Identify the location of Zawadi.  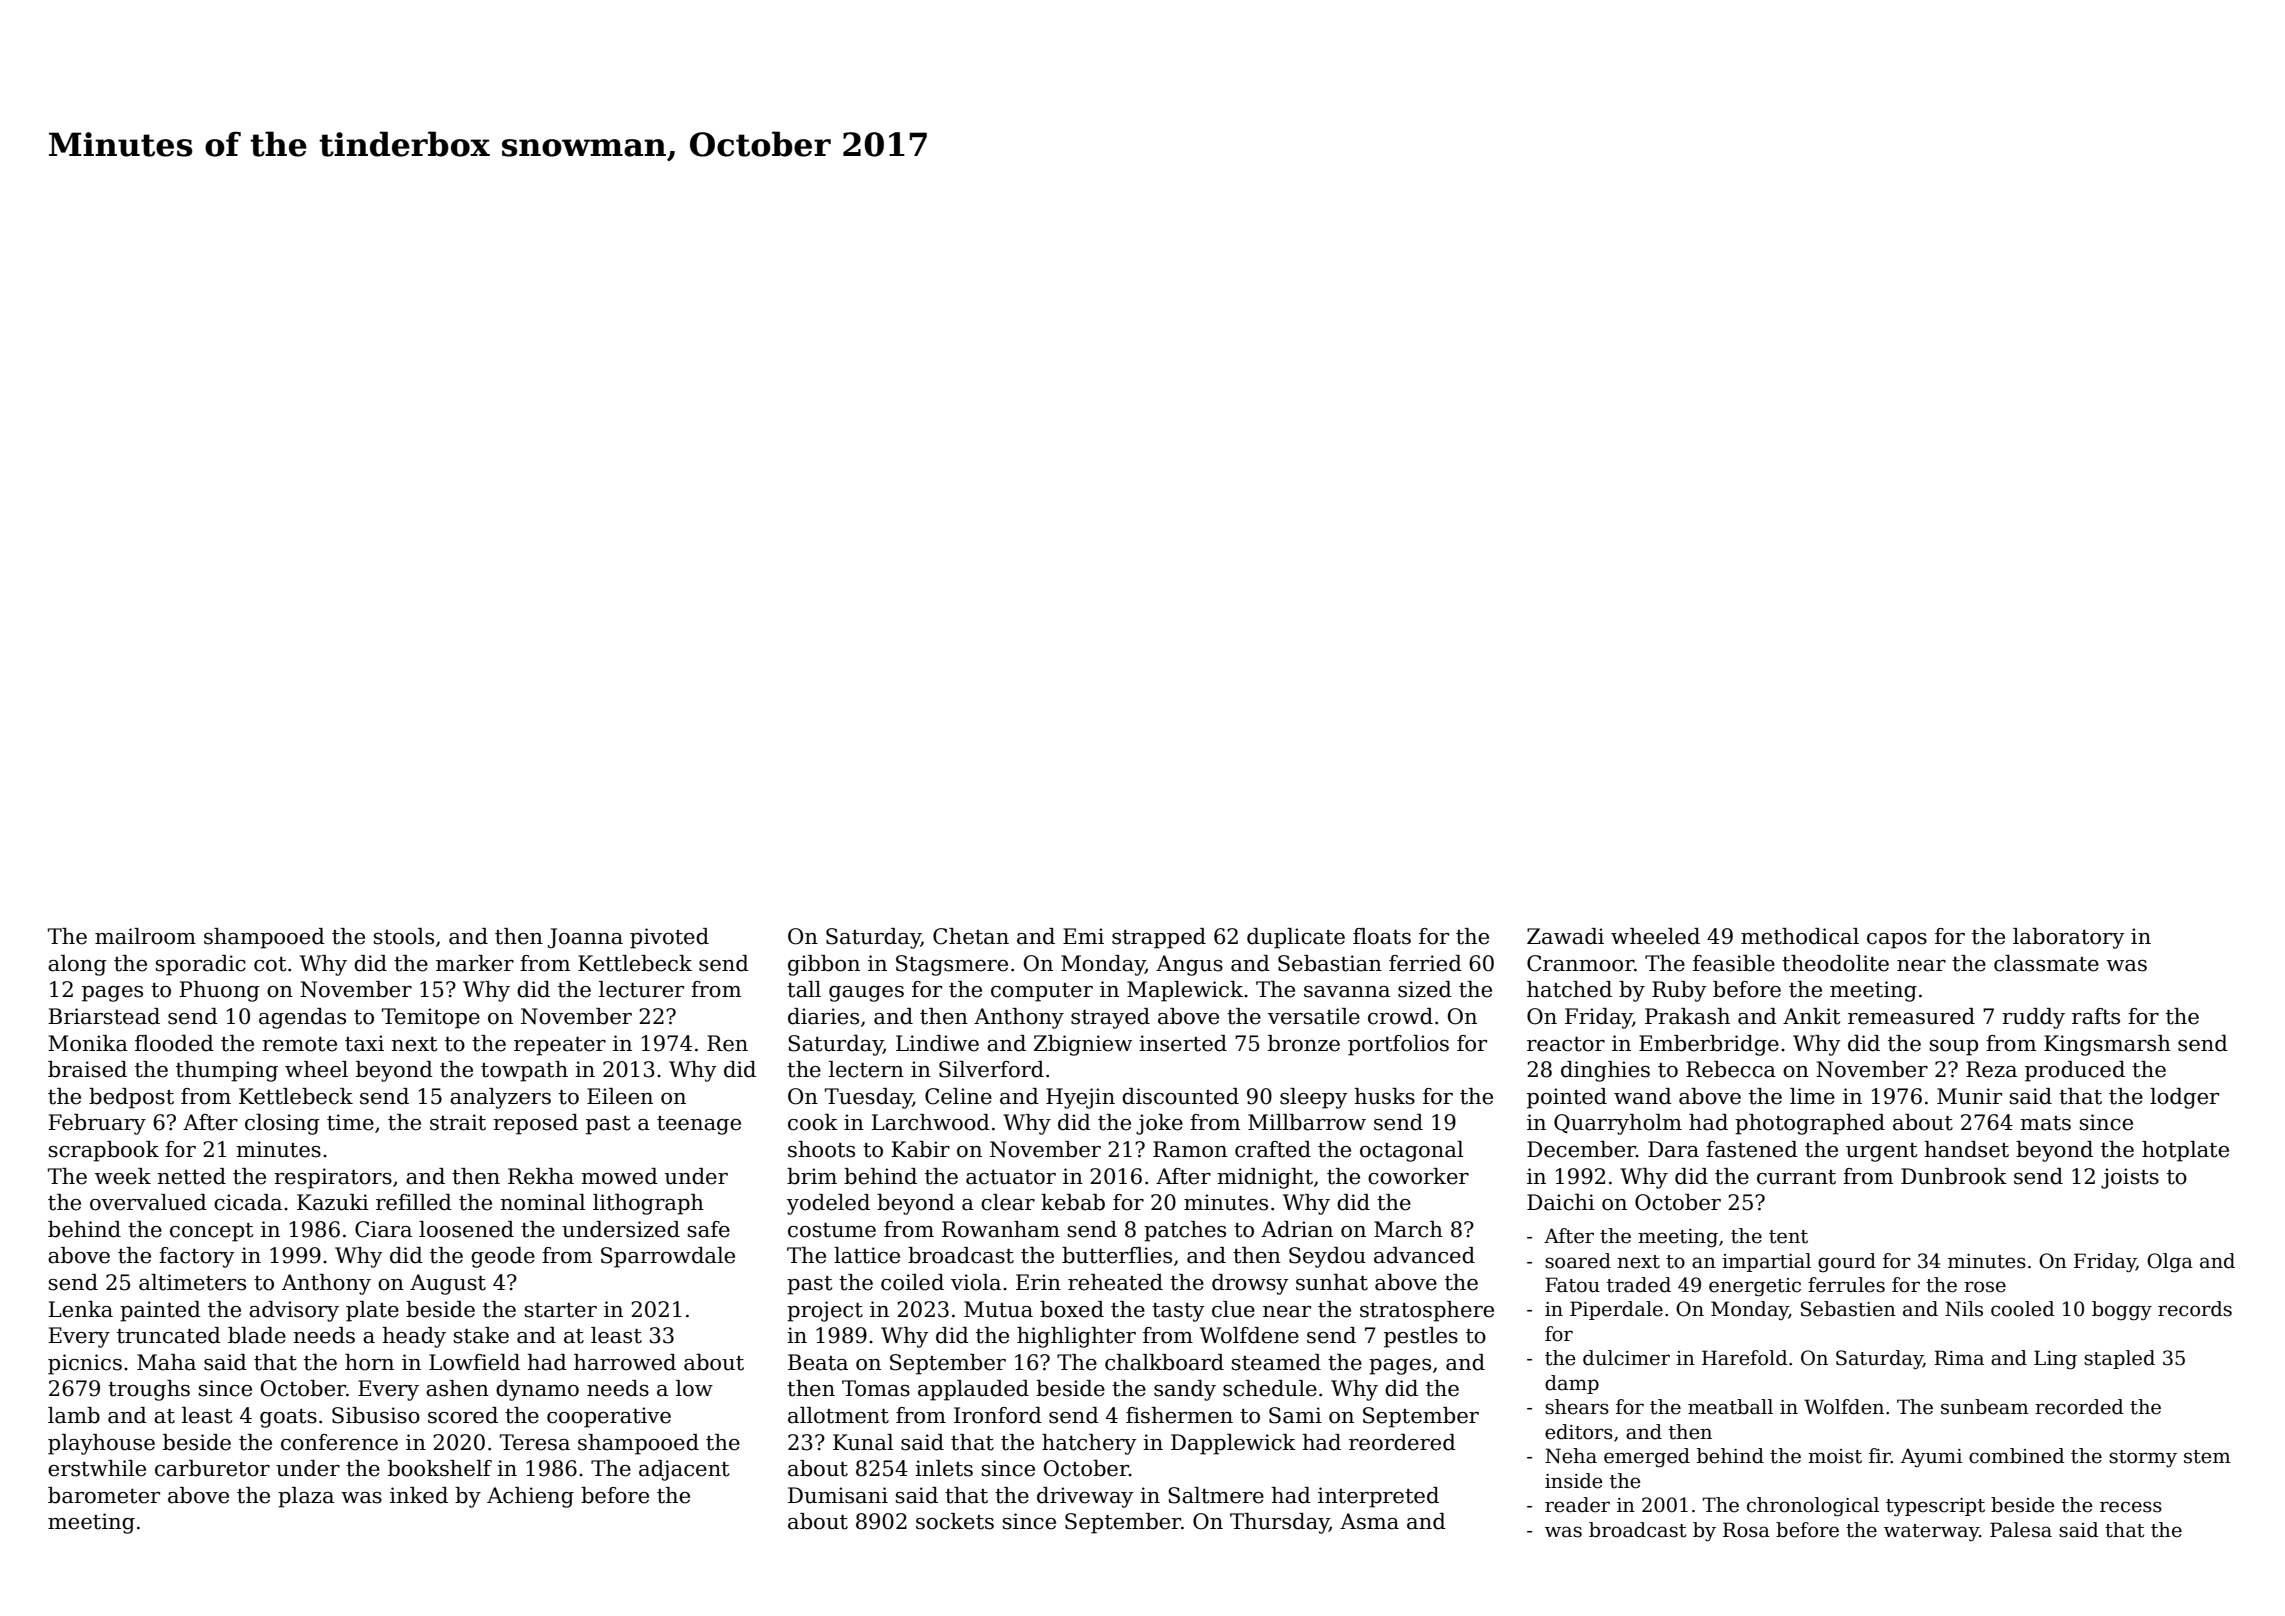
(1565, 936).
